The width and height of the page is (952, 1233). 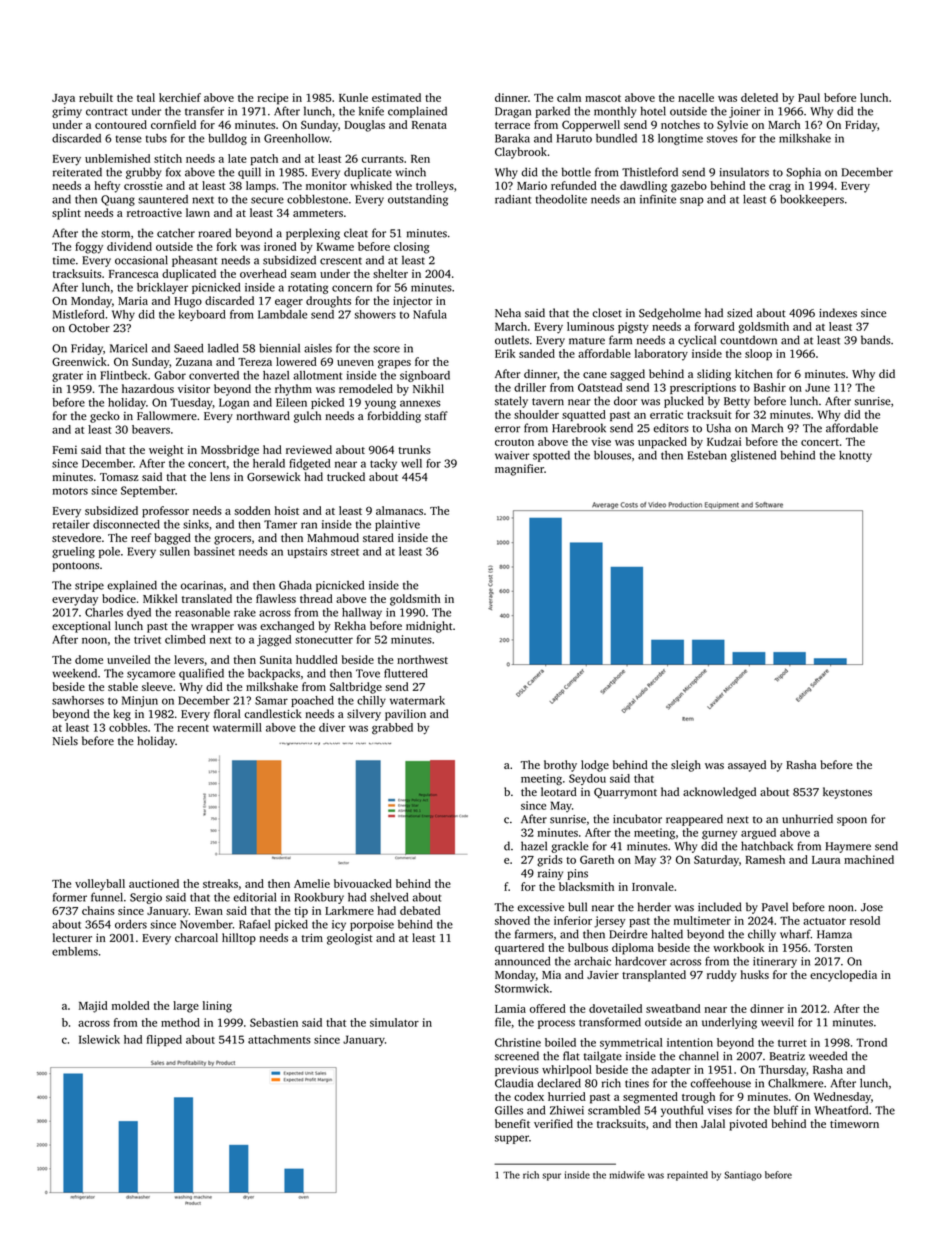 I want to click on dome, so click(x=89, y=659).
